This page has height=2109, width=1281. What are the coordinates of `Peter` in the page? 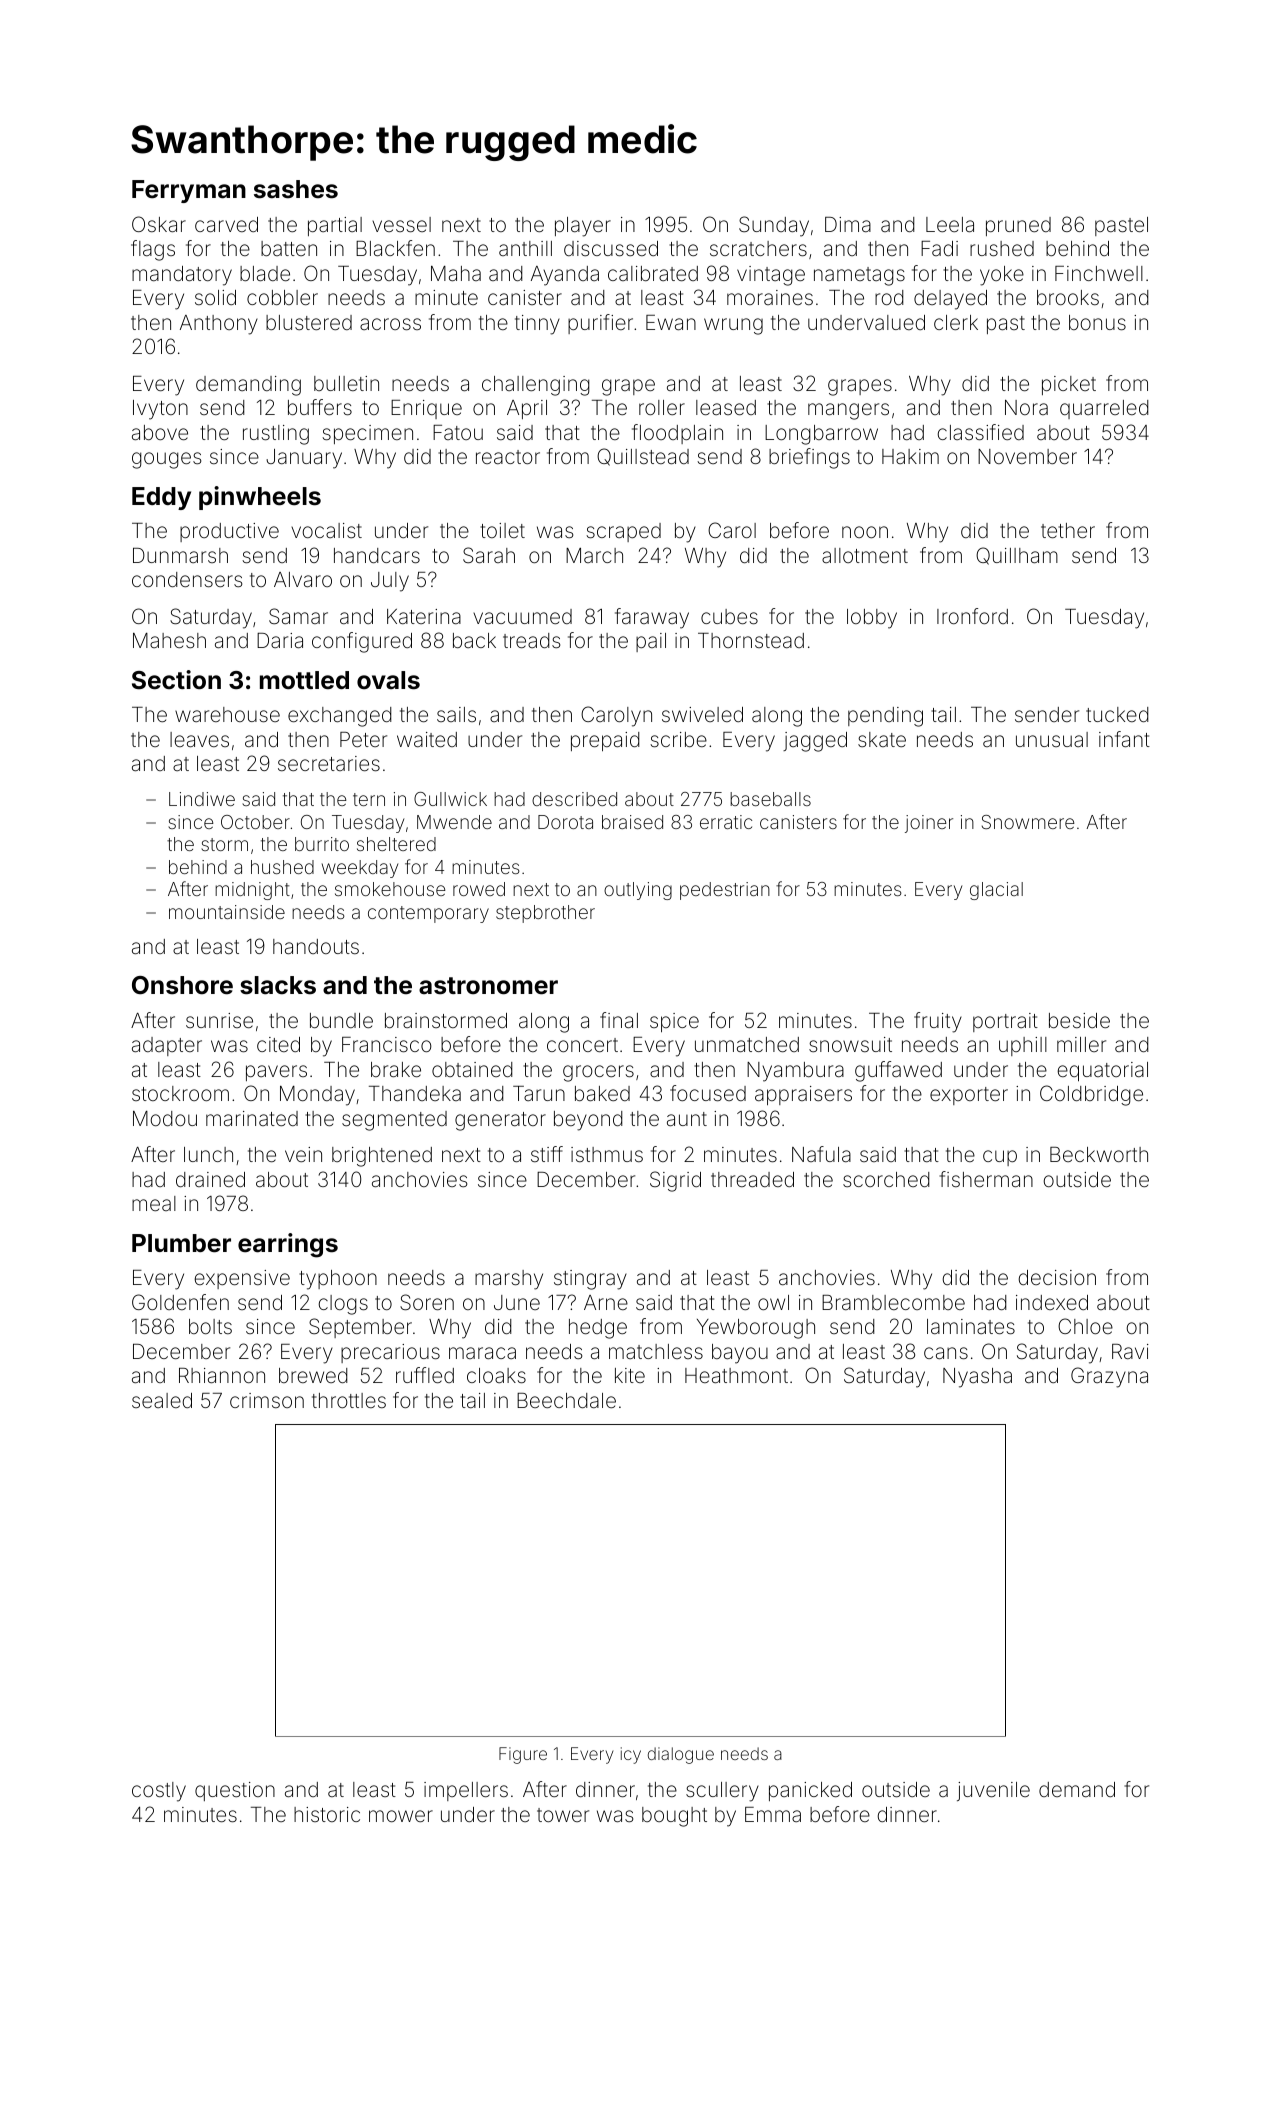 It's located at (363, 739).
